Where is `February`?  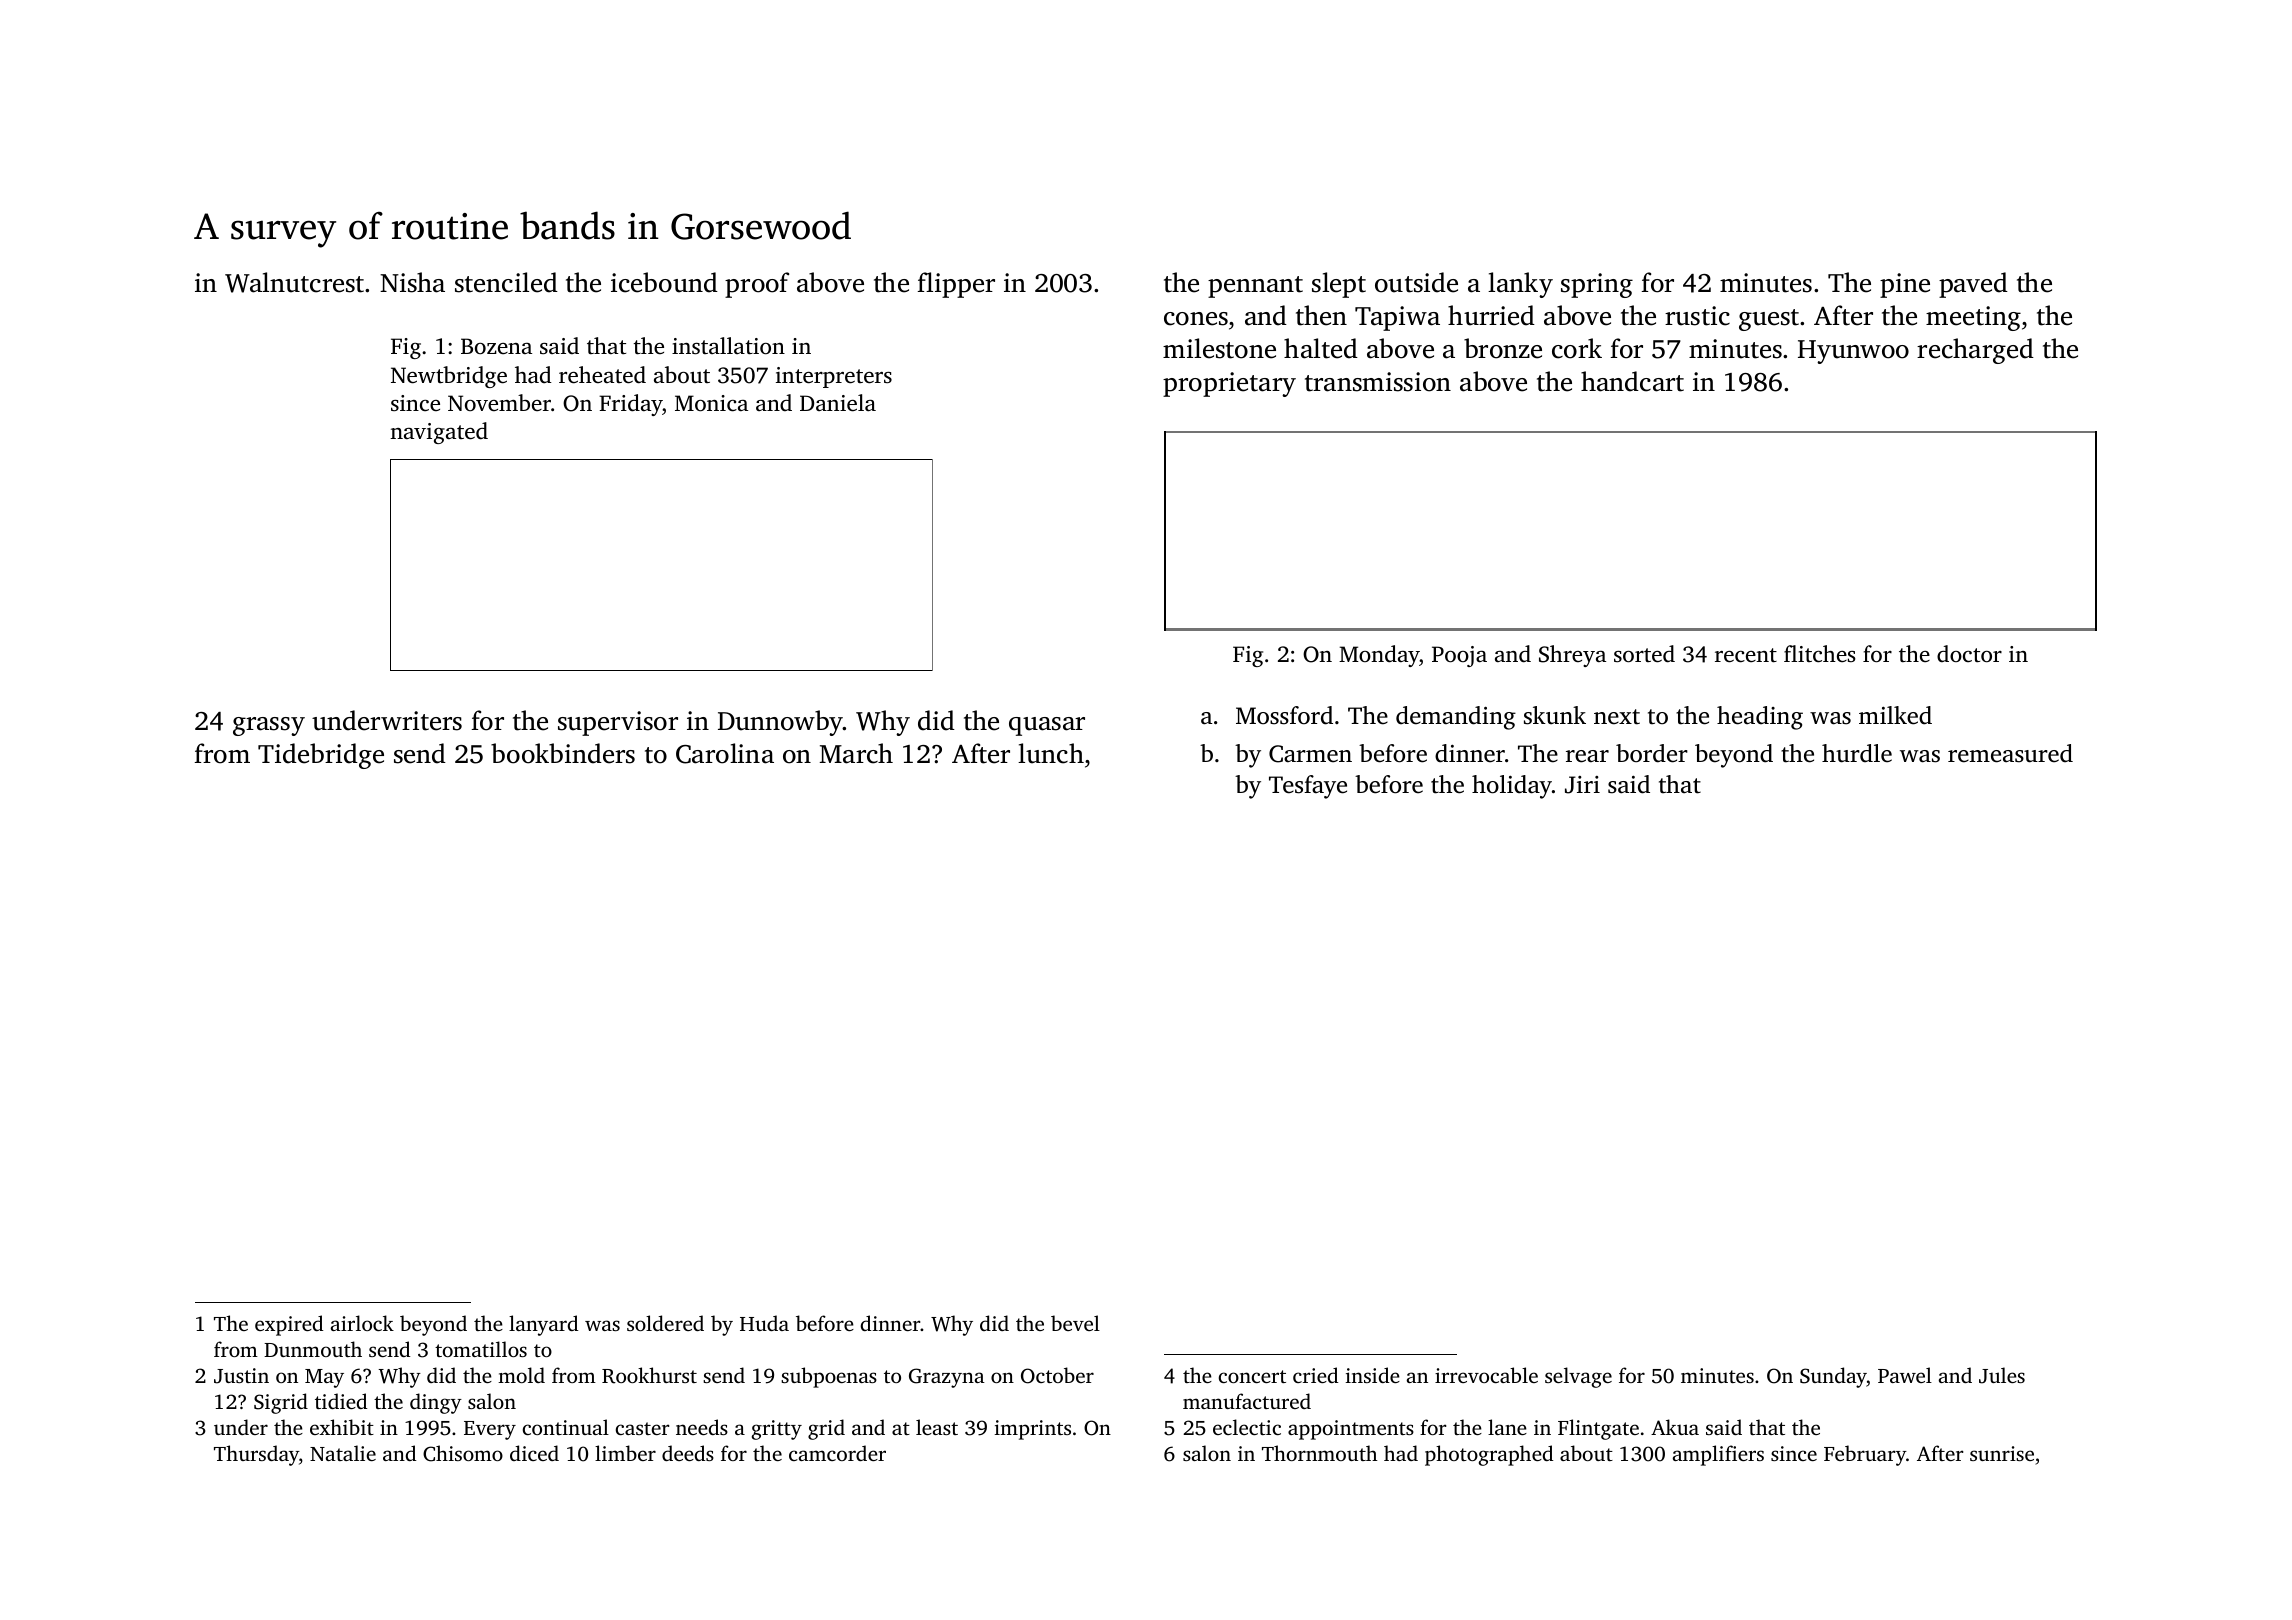 February is located at coordinates (1865, 1455).
